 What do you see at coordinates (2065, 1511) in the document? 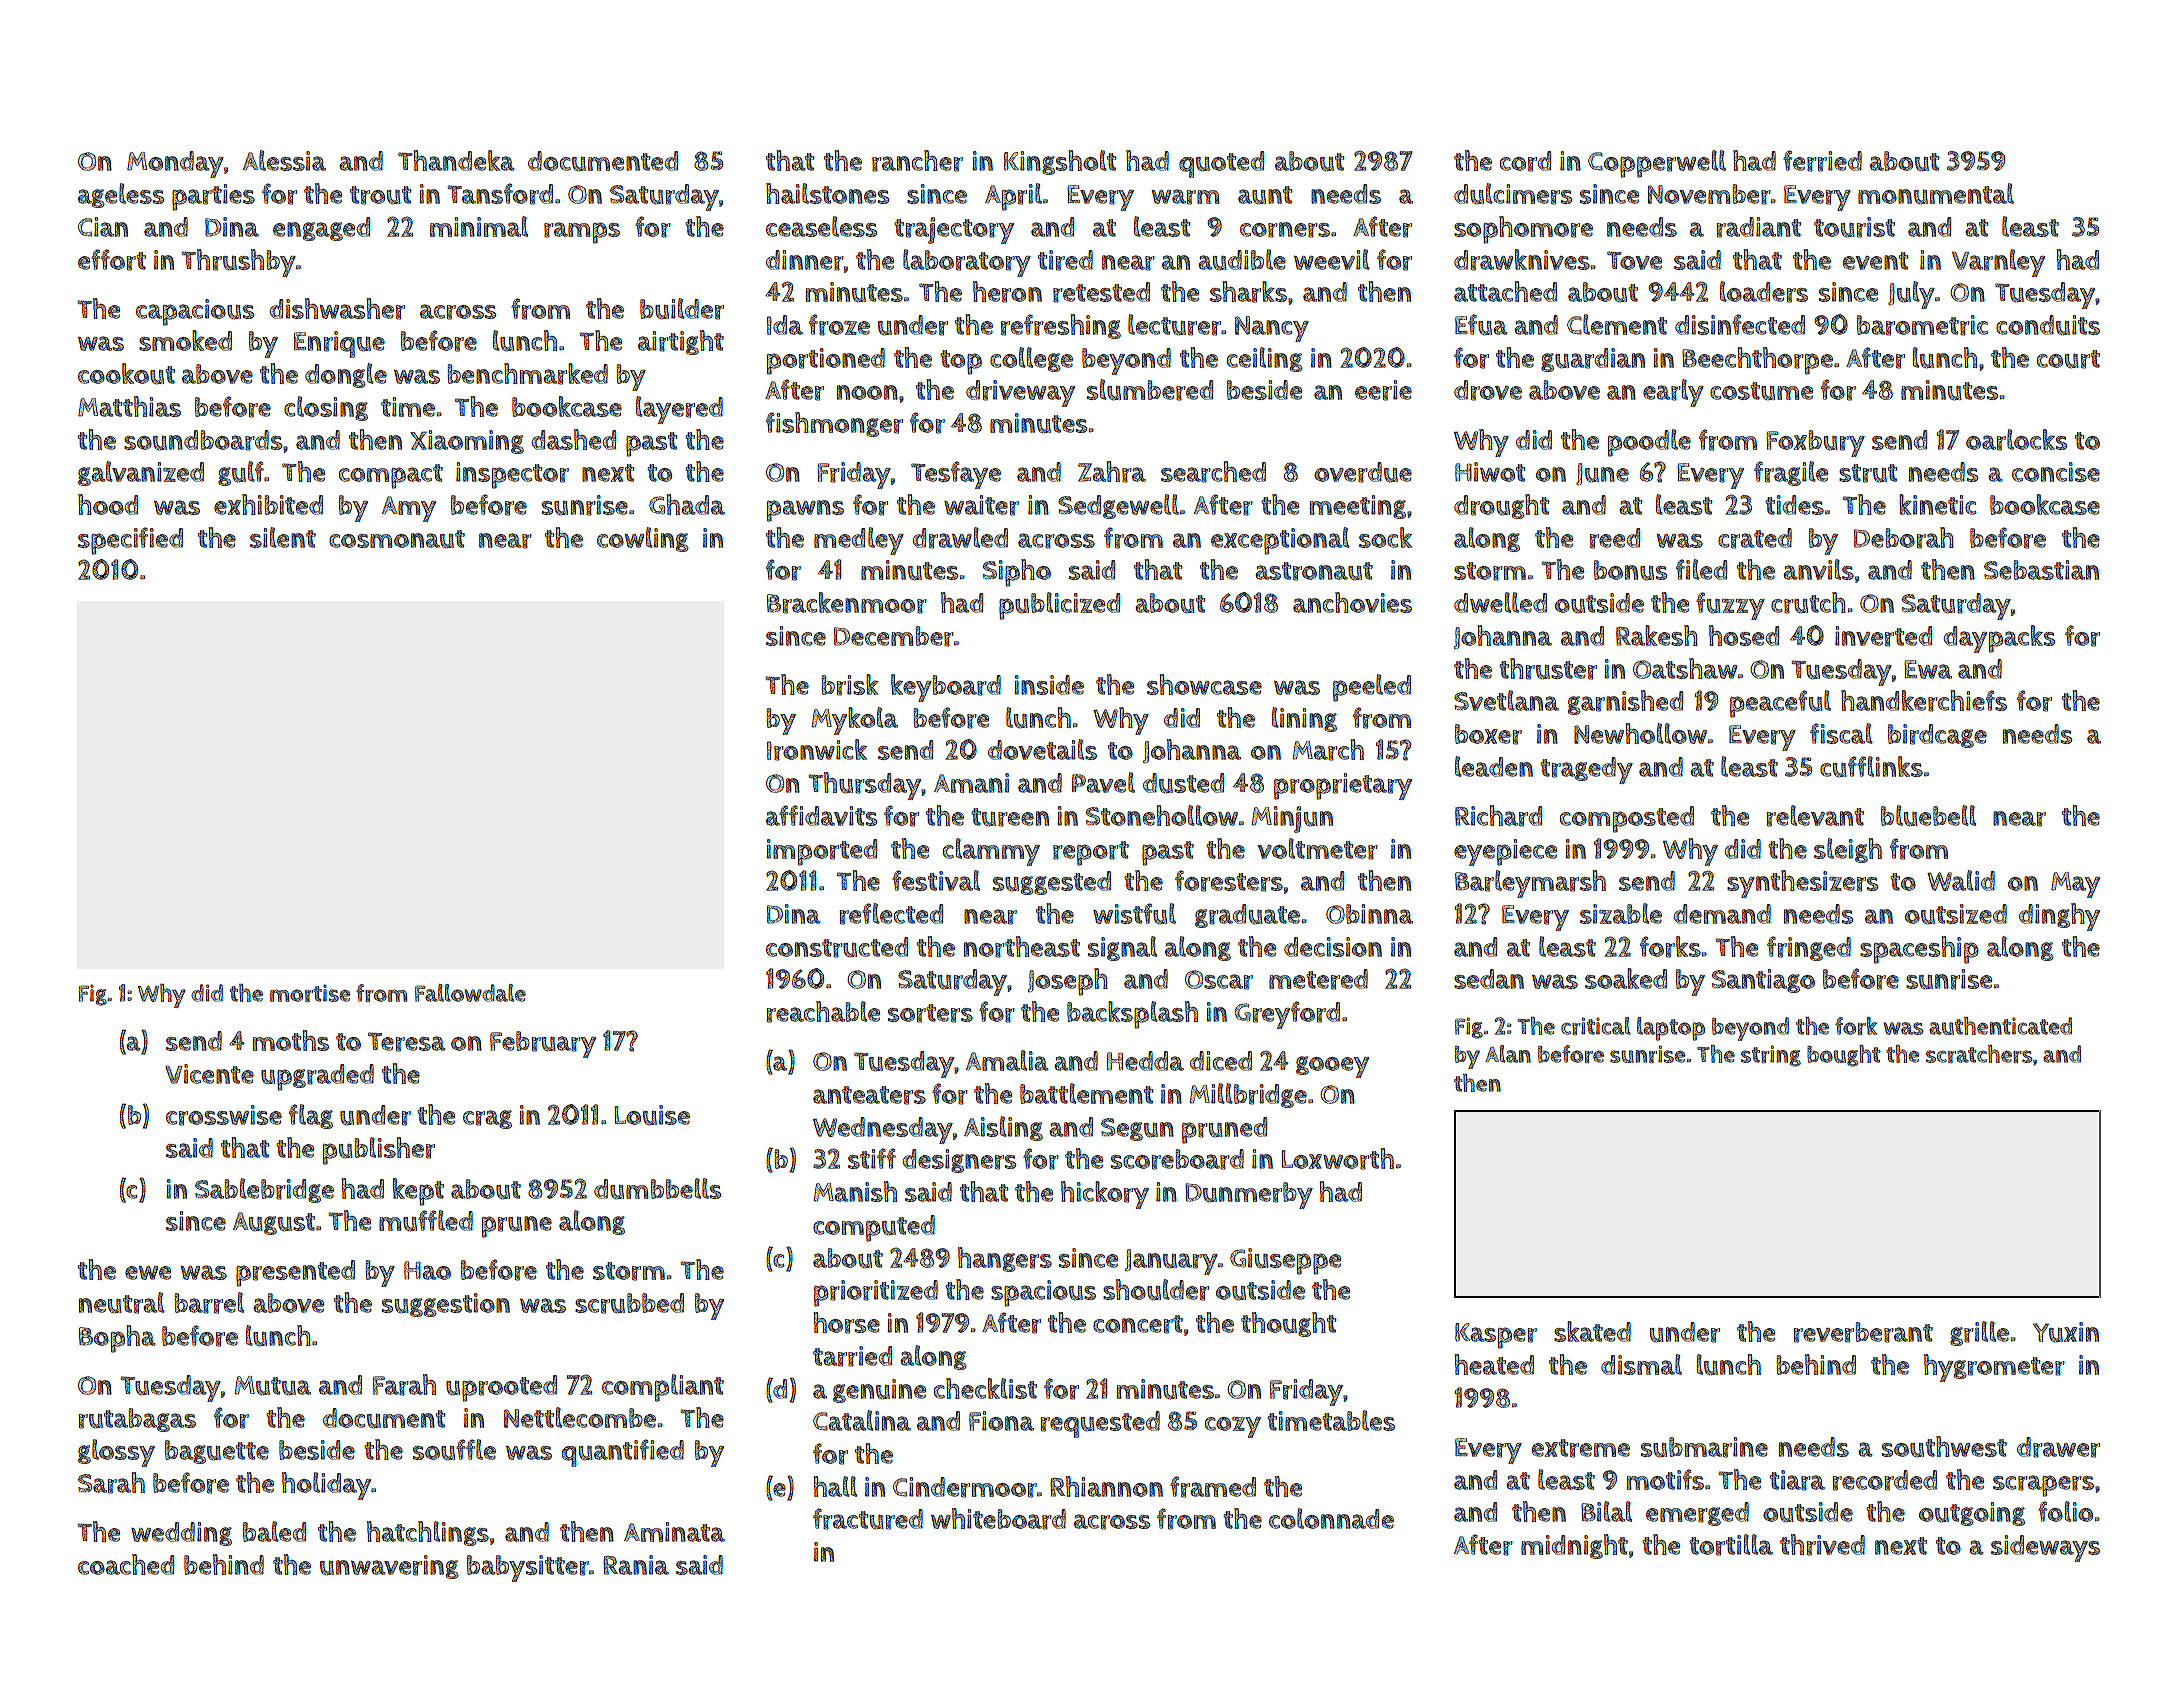
I see `folio` at bounding box center [2065, 1511].
